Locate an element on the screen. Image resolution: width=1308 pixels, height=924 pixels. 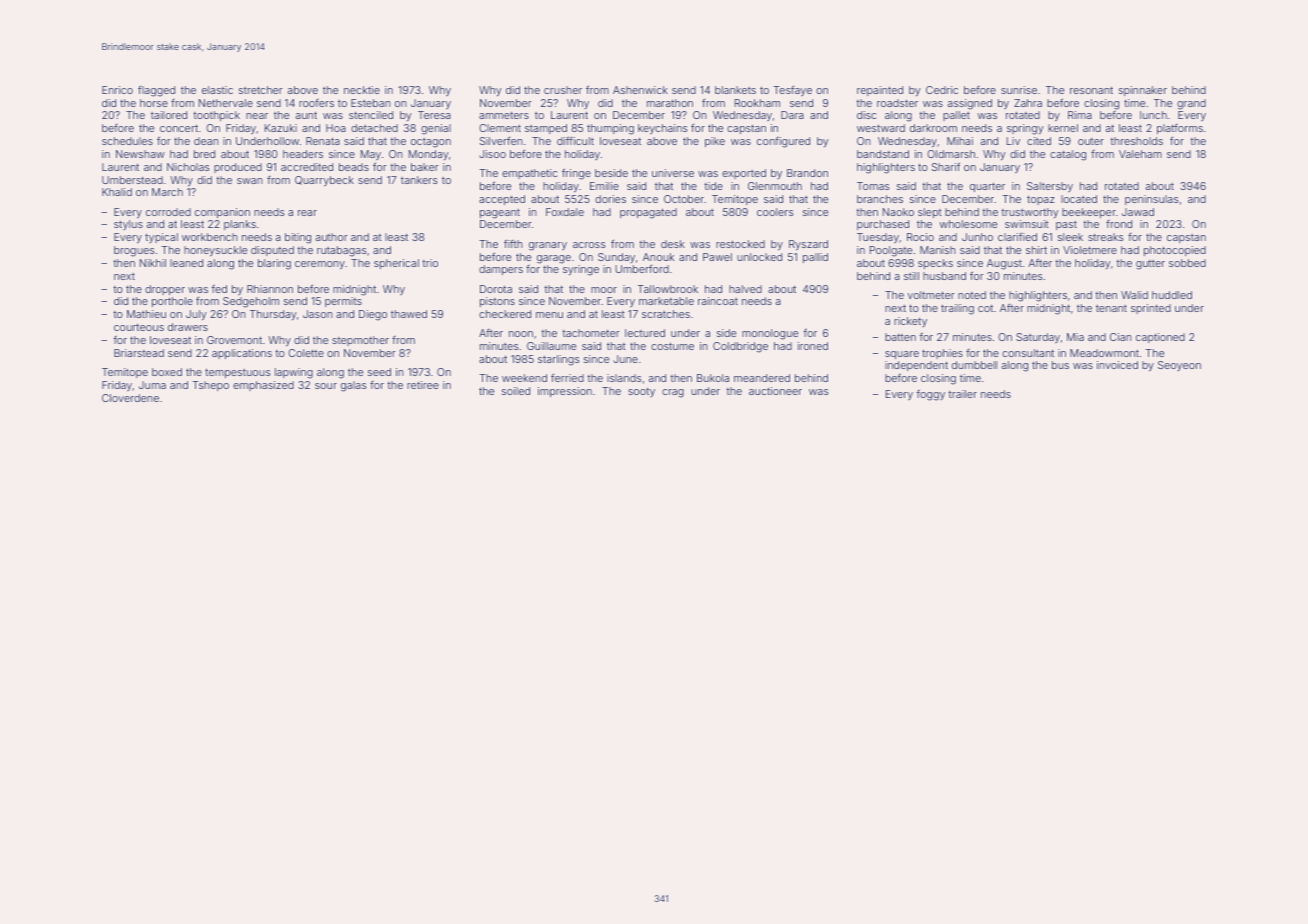
Mathieu is located at coordinates (146, 314).
